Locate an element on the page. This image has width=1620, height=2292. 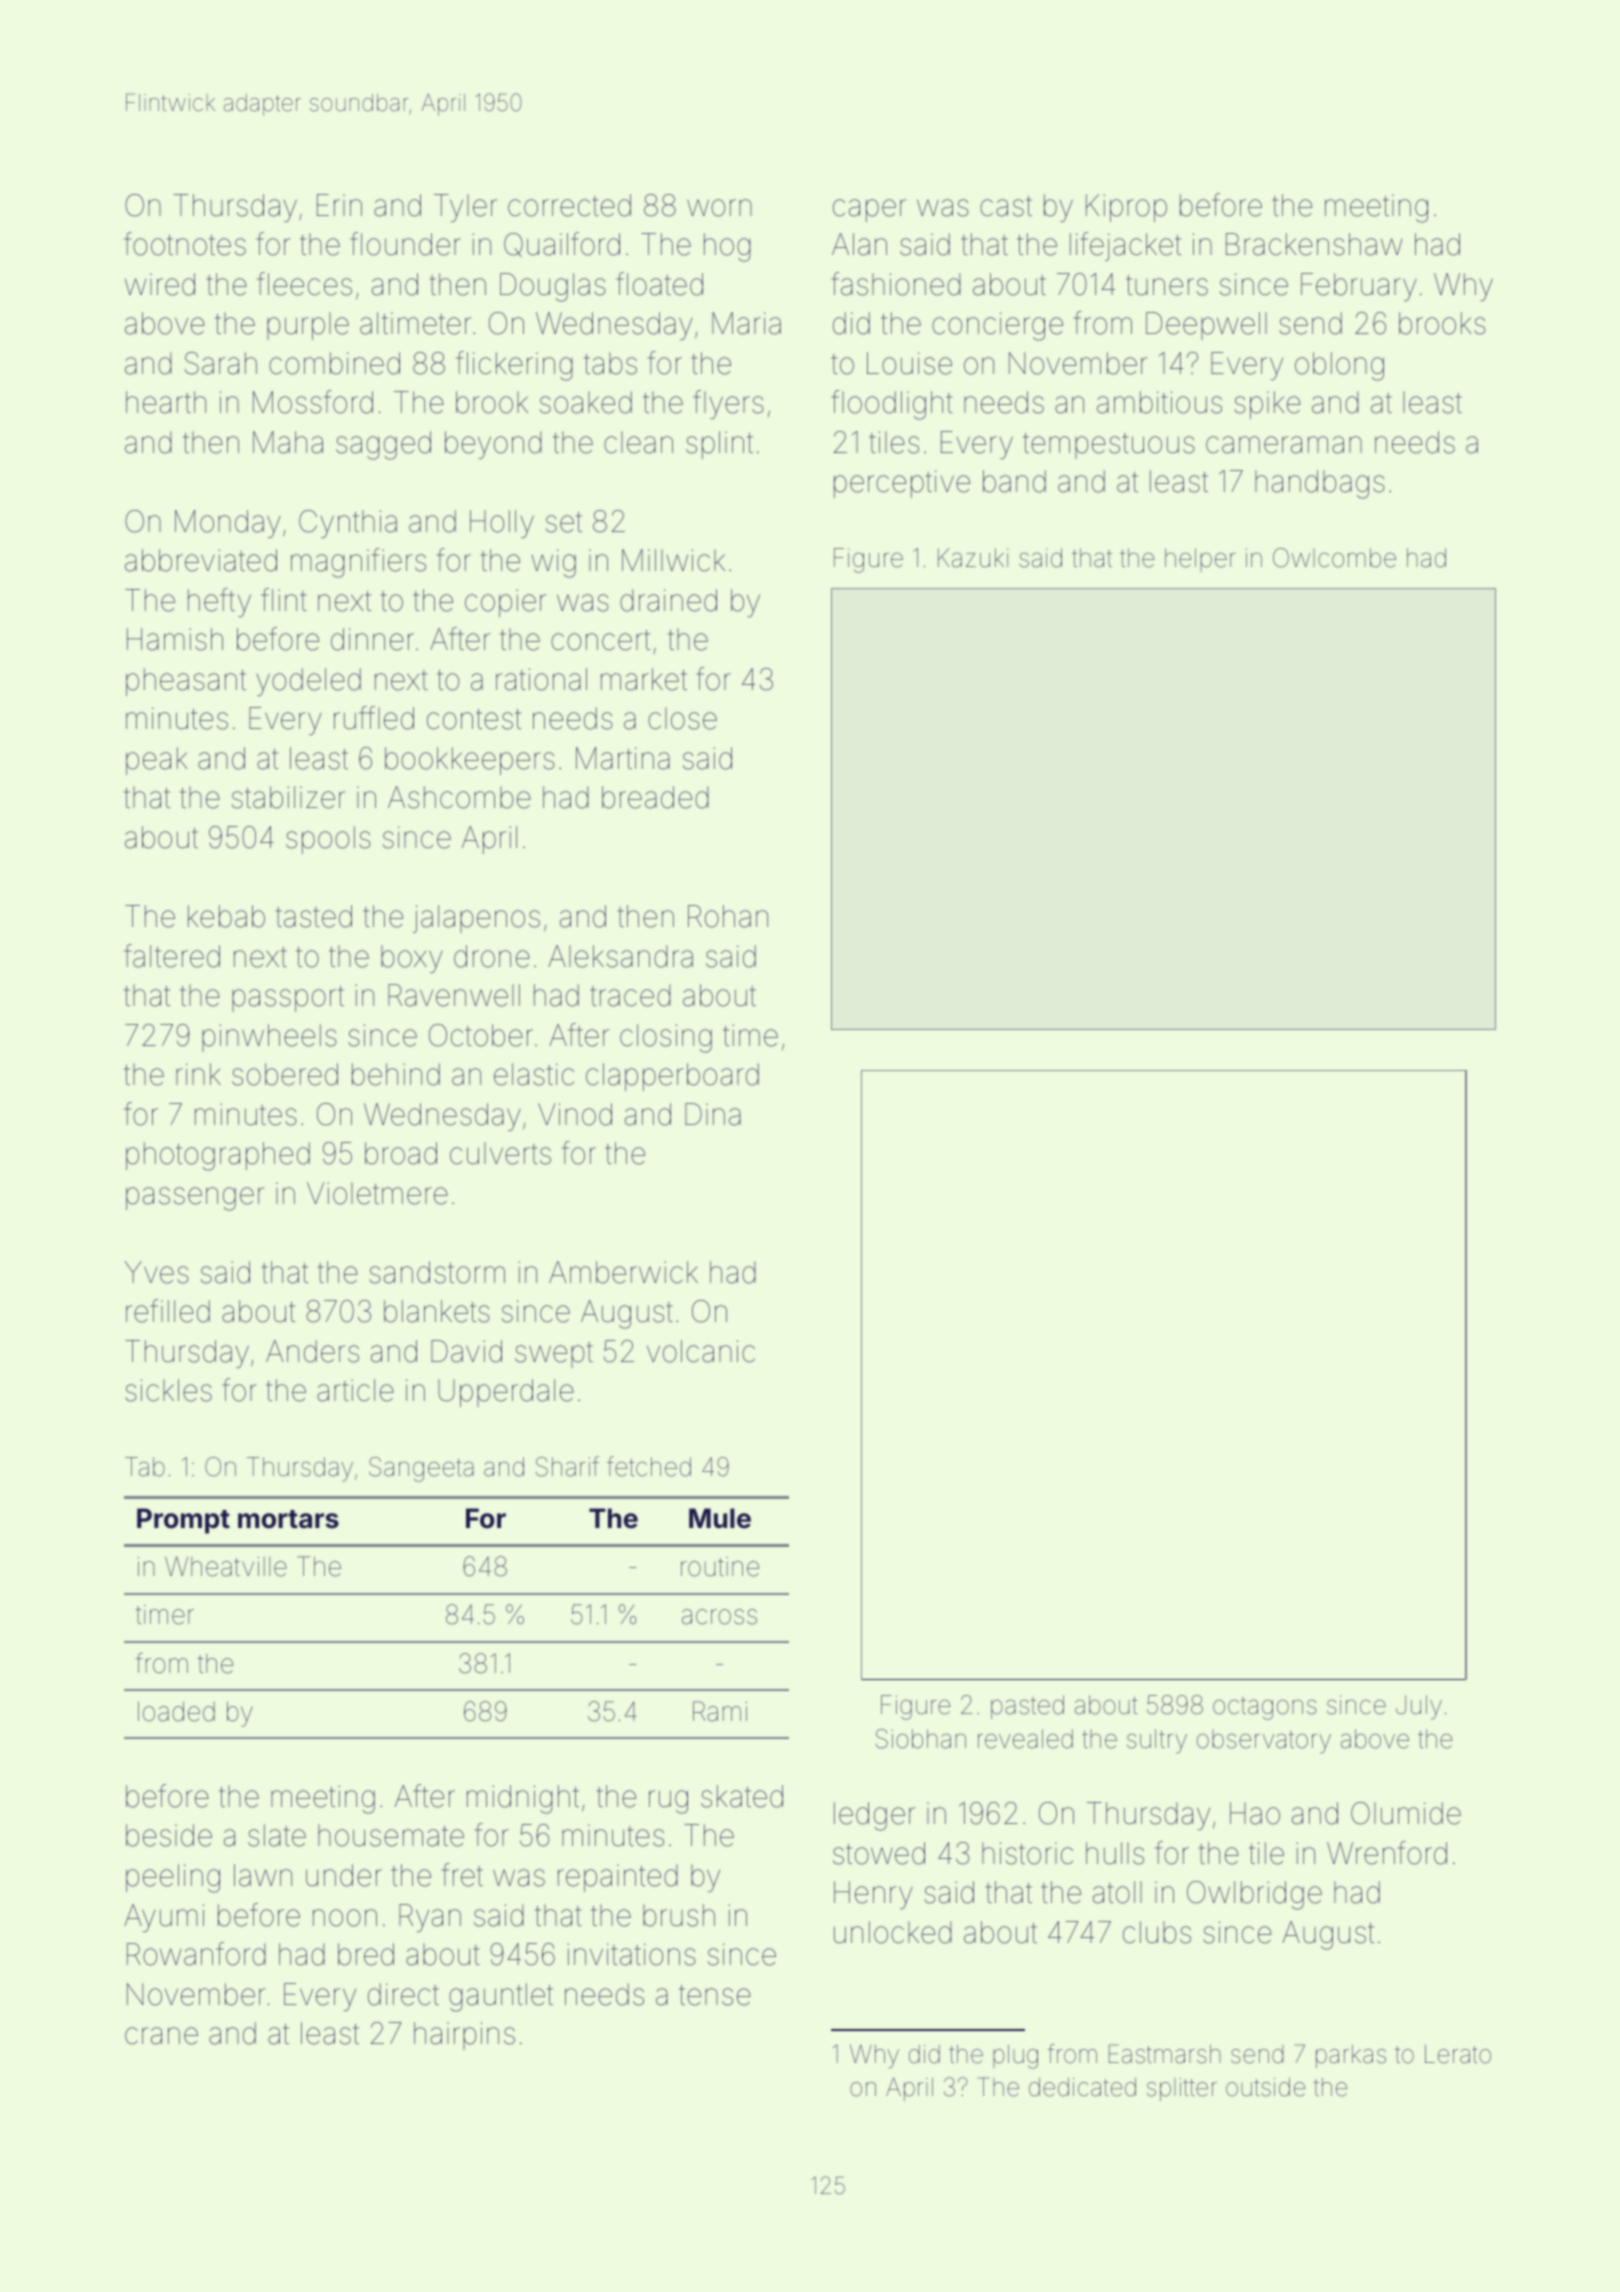
cast is located at coordinates (1006, 206).
